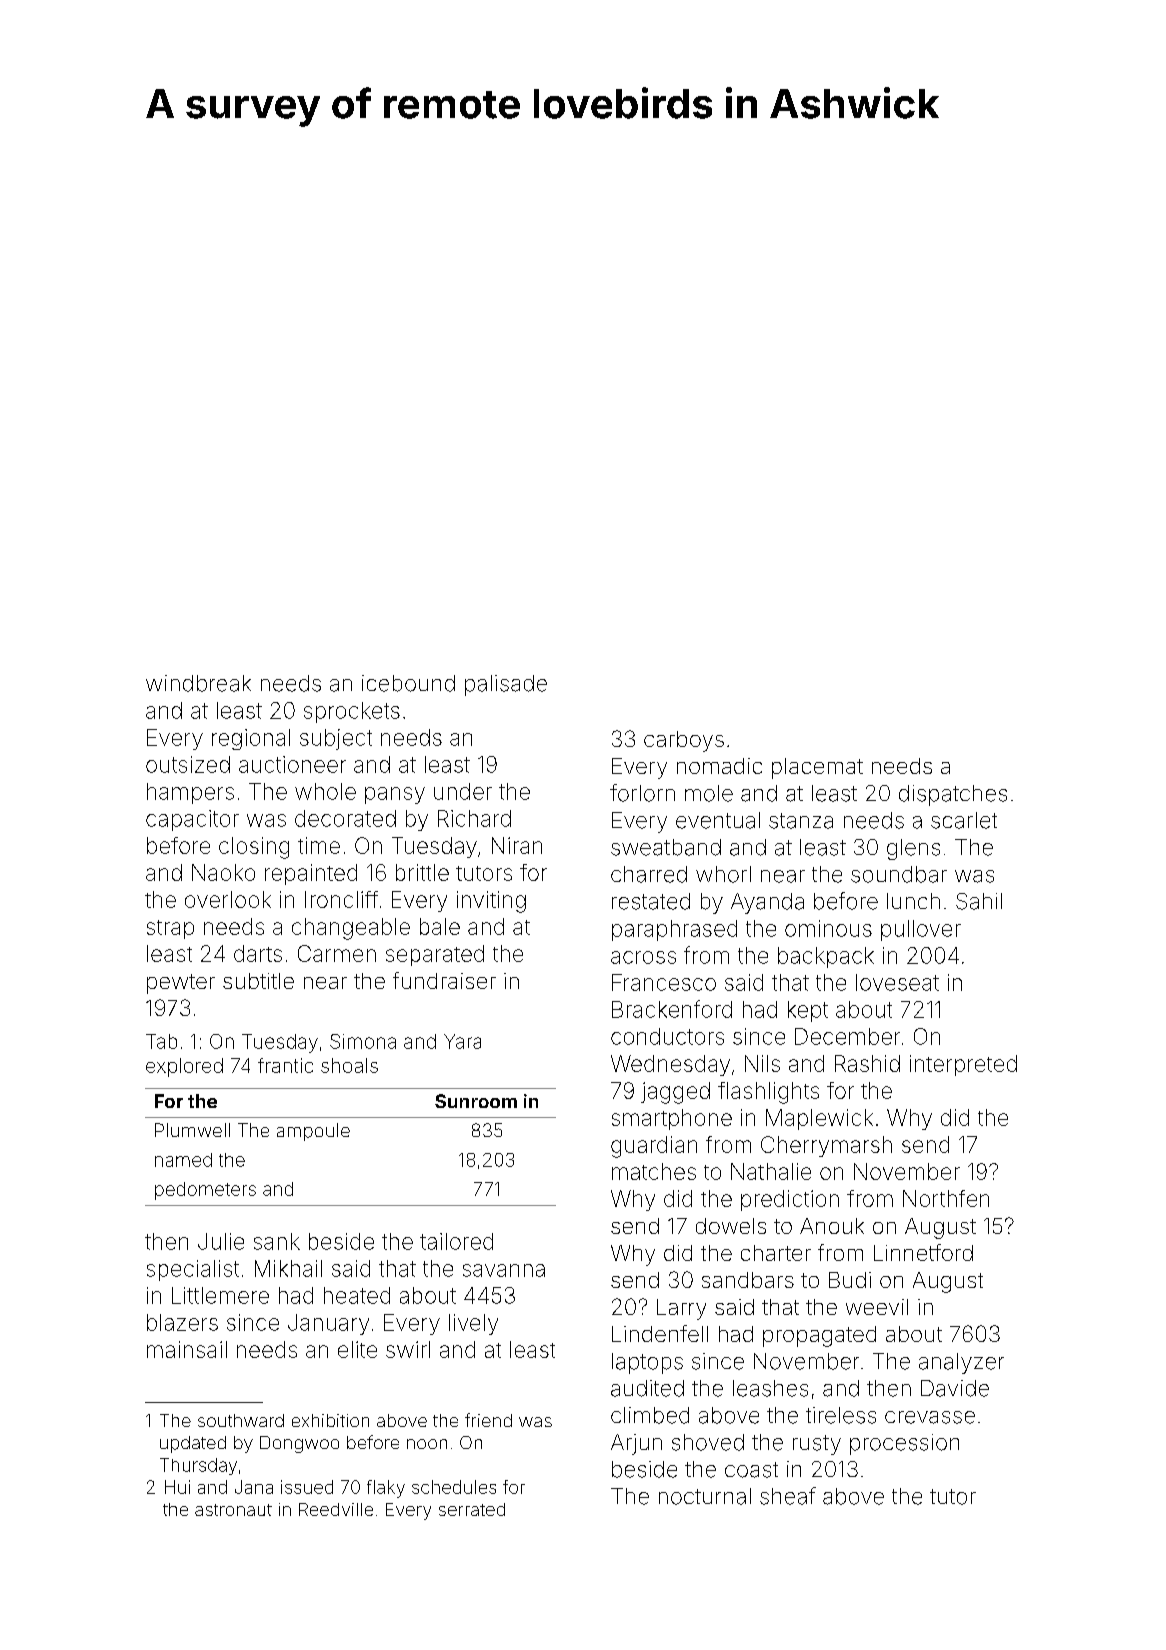 The image size is (1166, 1650). What do you see at coordinates (192, 820) in the document?
I see `capacitor` at bounding box center [192, 820].
